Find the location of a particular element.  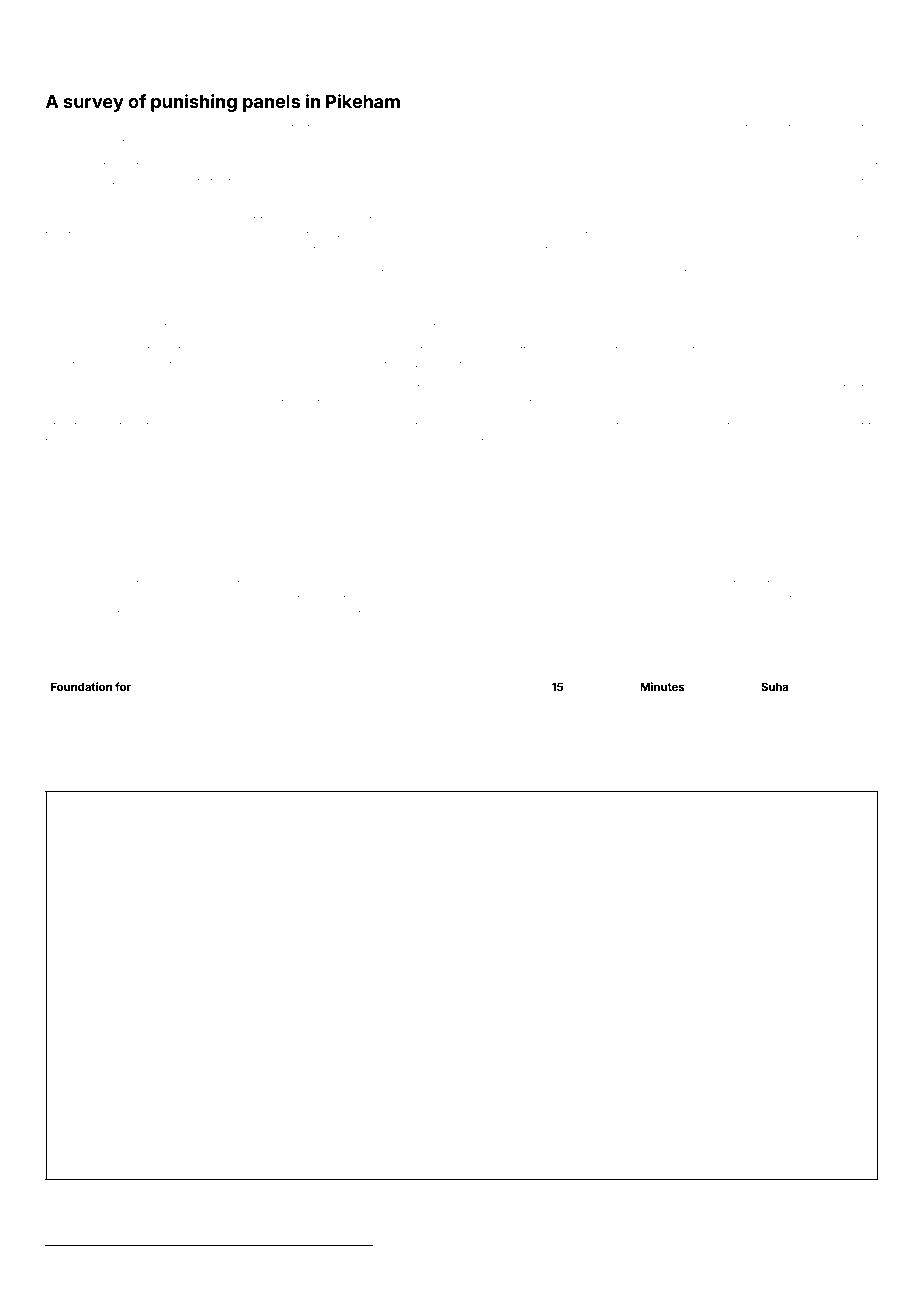

Amberford is located at coordinates (103, 755).
